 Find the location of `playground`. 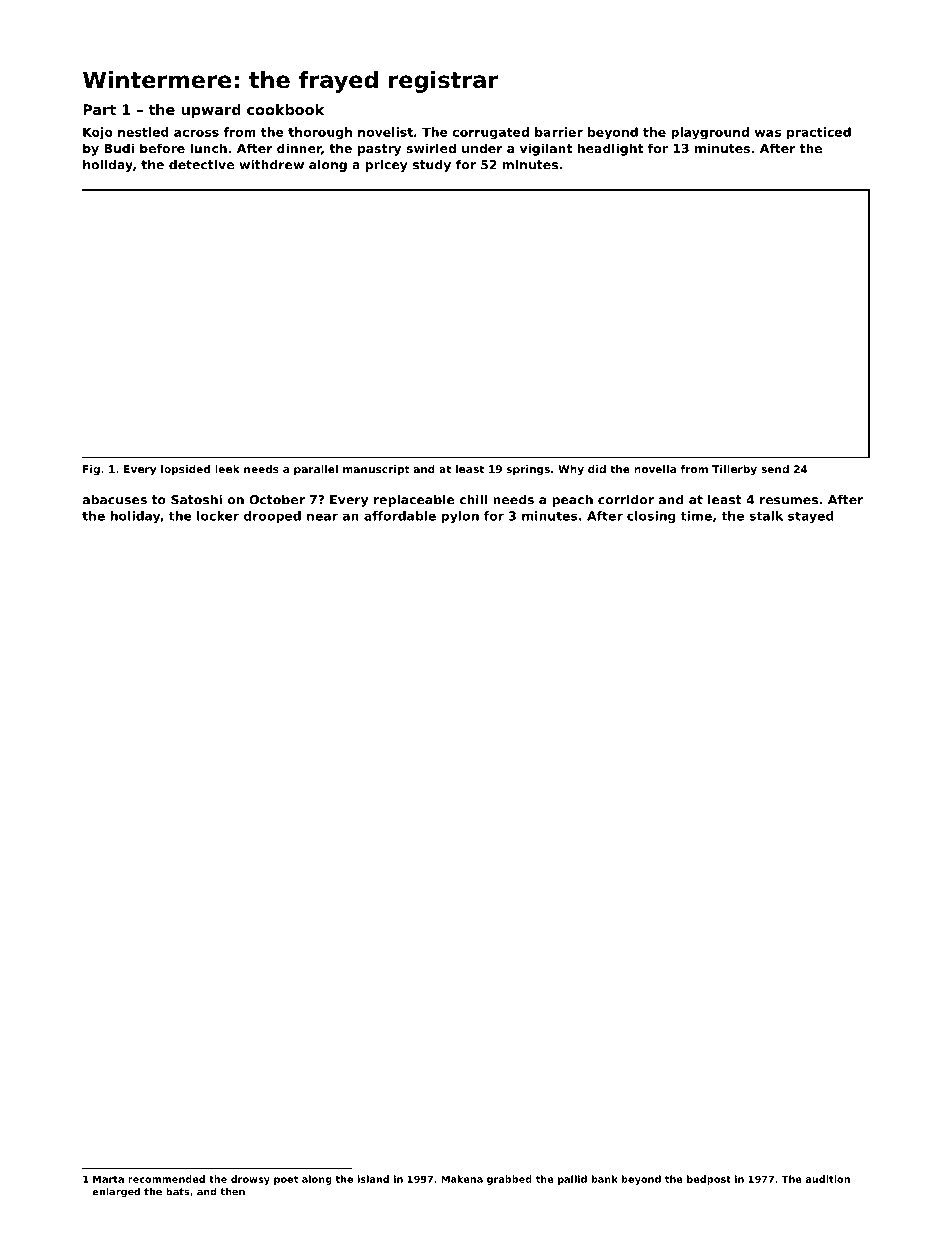

playground is located at coordinates (710, 133).
